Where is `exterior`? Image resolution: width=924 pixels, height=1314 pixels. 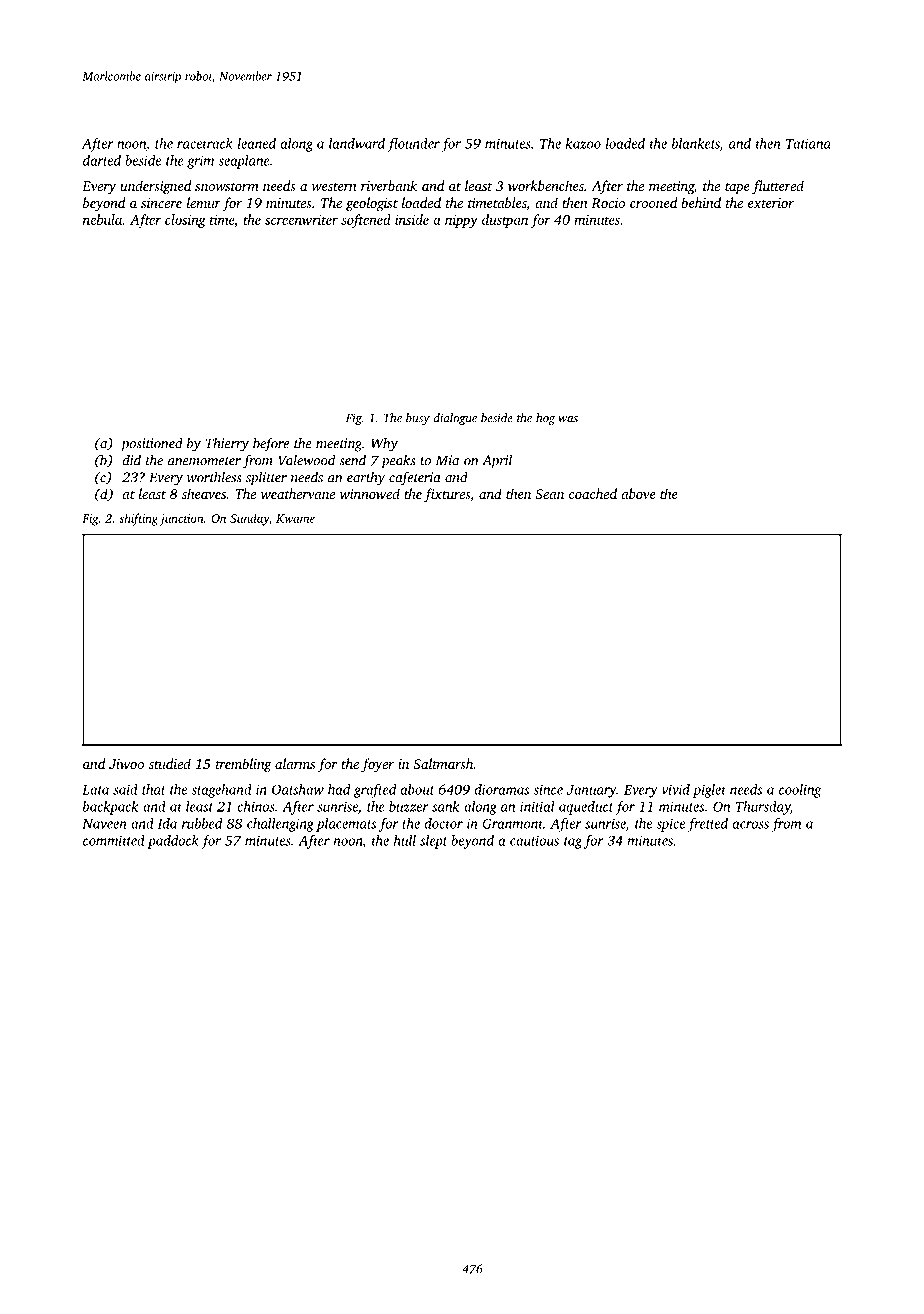 exterior is located at coordinates (771, 203).
